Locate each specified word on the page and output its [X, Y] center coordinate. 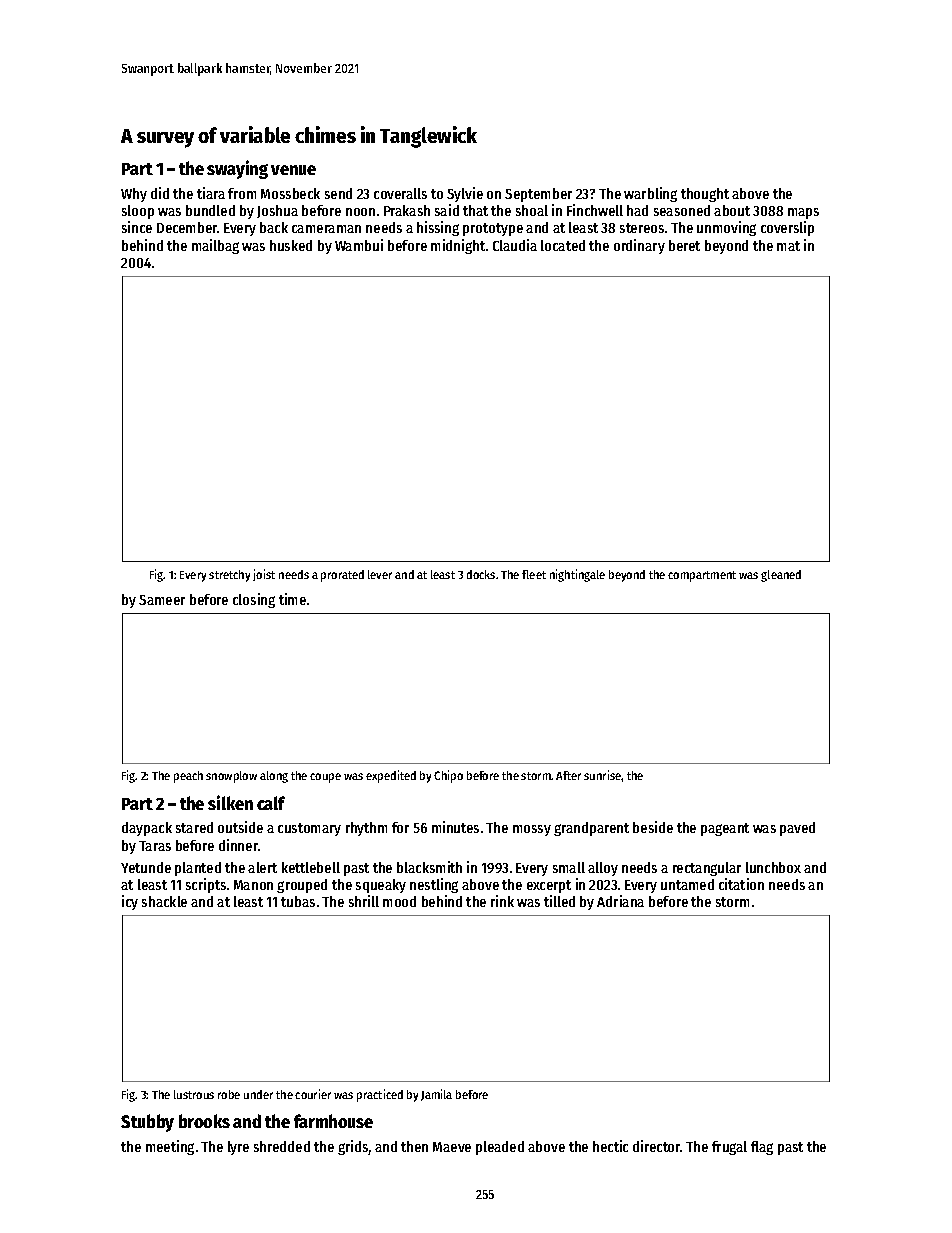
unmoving [726, 228]
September [538, 195]
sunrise [603, 775]
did [160, 193]
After [568, 775]
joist [264, 575]
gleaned [781, 576]
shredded [282, 1146]
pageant [725, 829]
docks [481, 574]
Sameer [162, 600]
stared [194, 827]
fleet [534, 574]
